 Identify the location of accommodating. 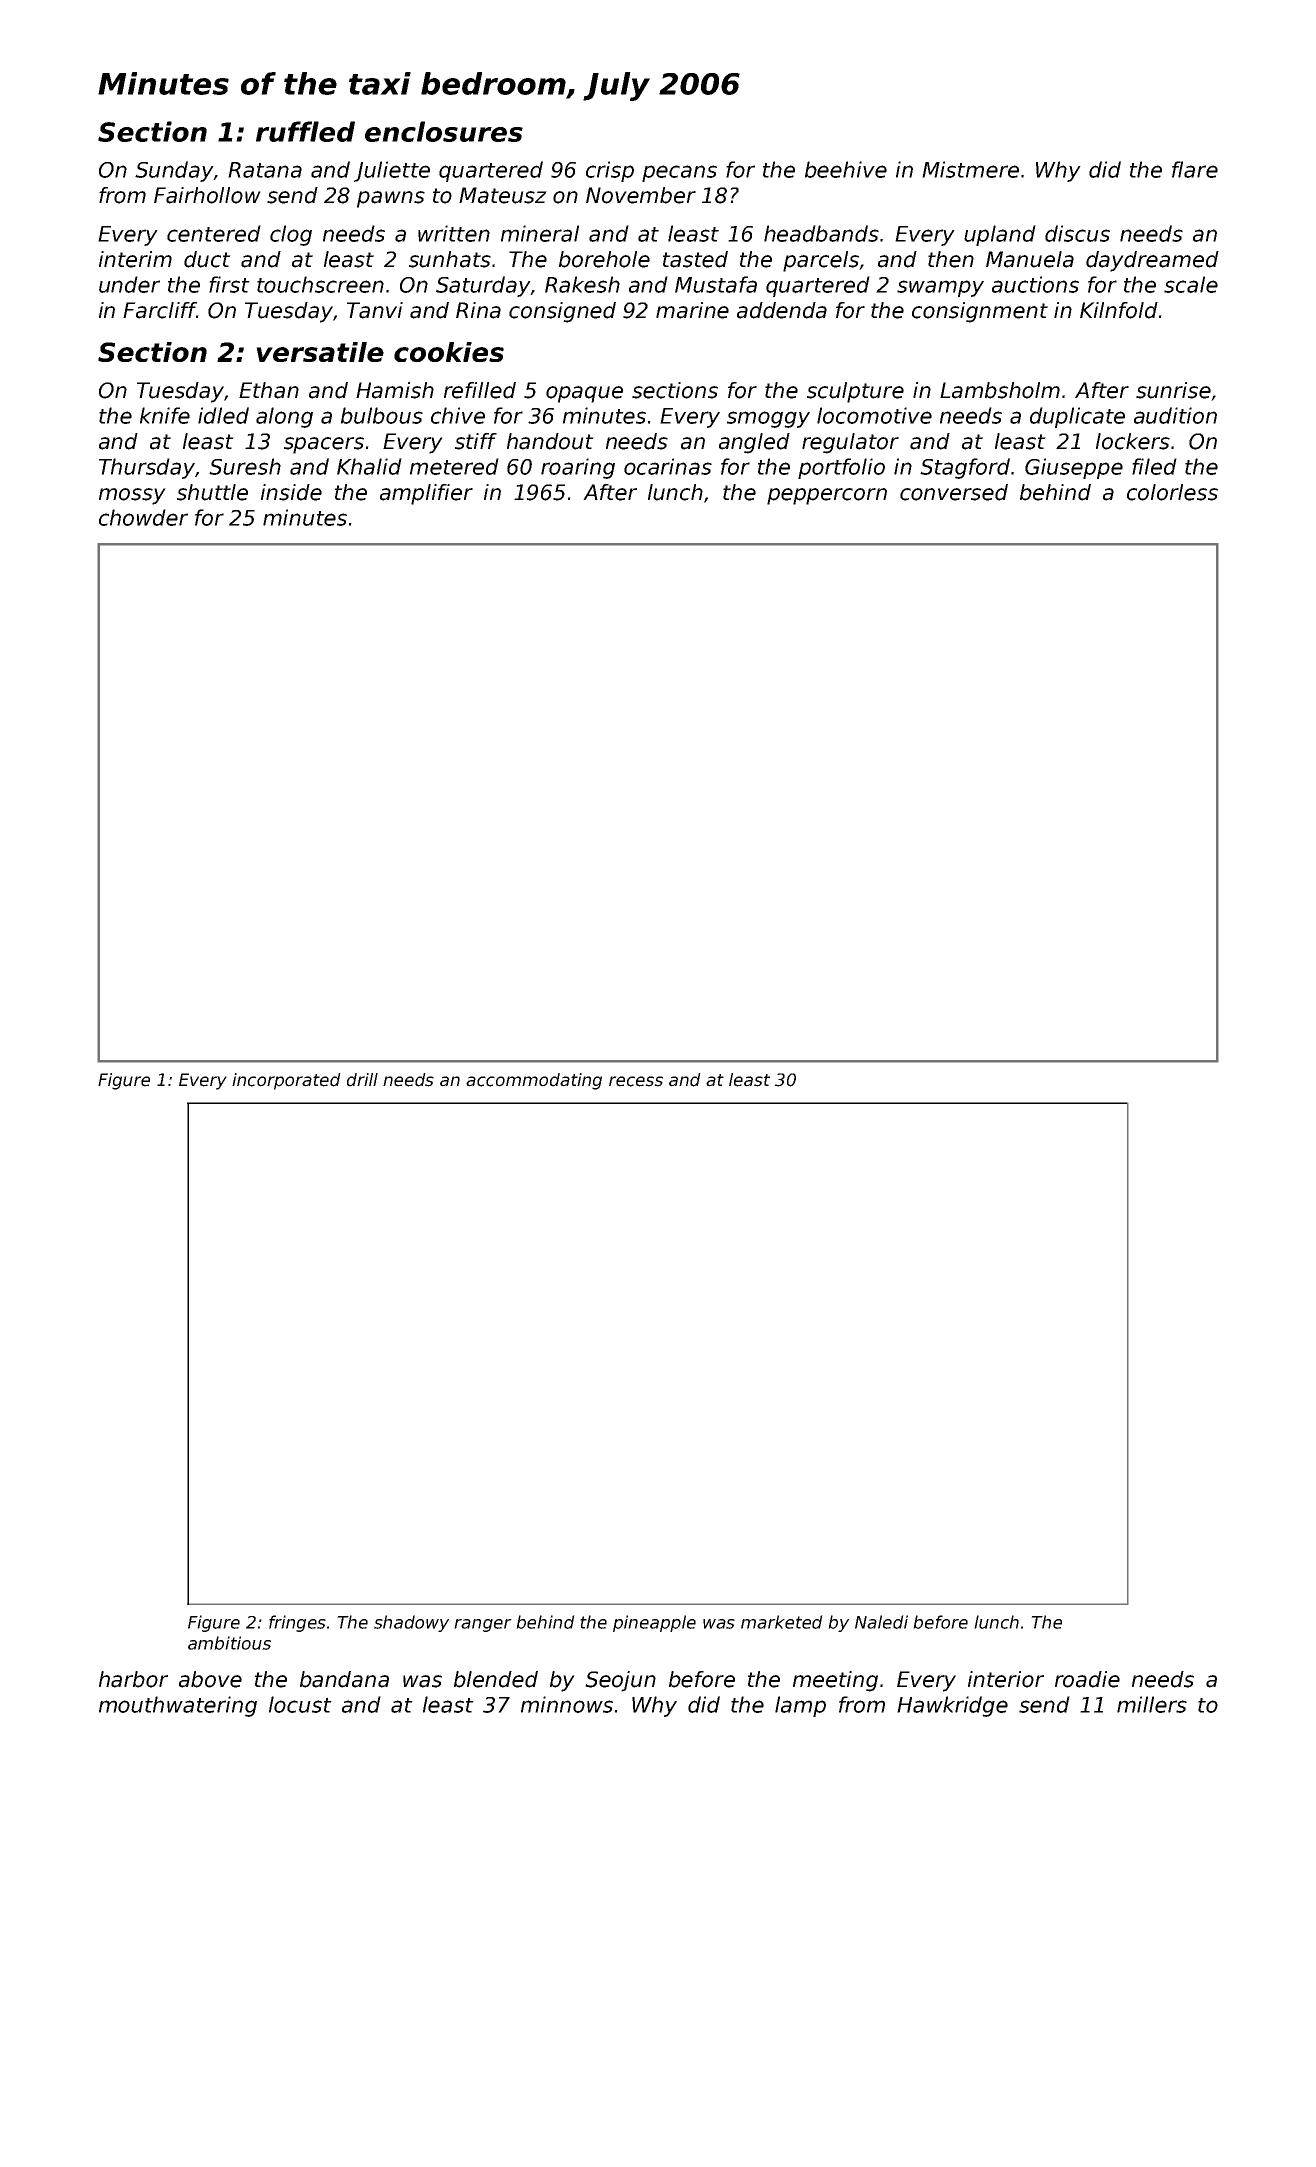
(534, 1081).
